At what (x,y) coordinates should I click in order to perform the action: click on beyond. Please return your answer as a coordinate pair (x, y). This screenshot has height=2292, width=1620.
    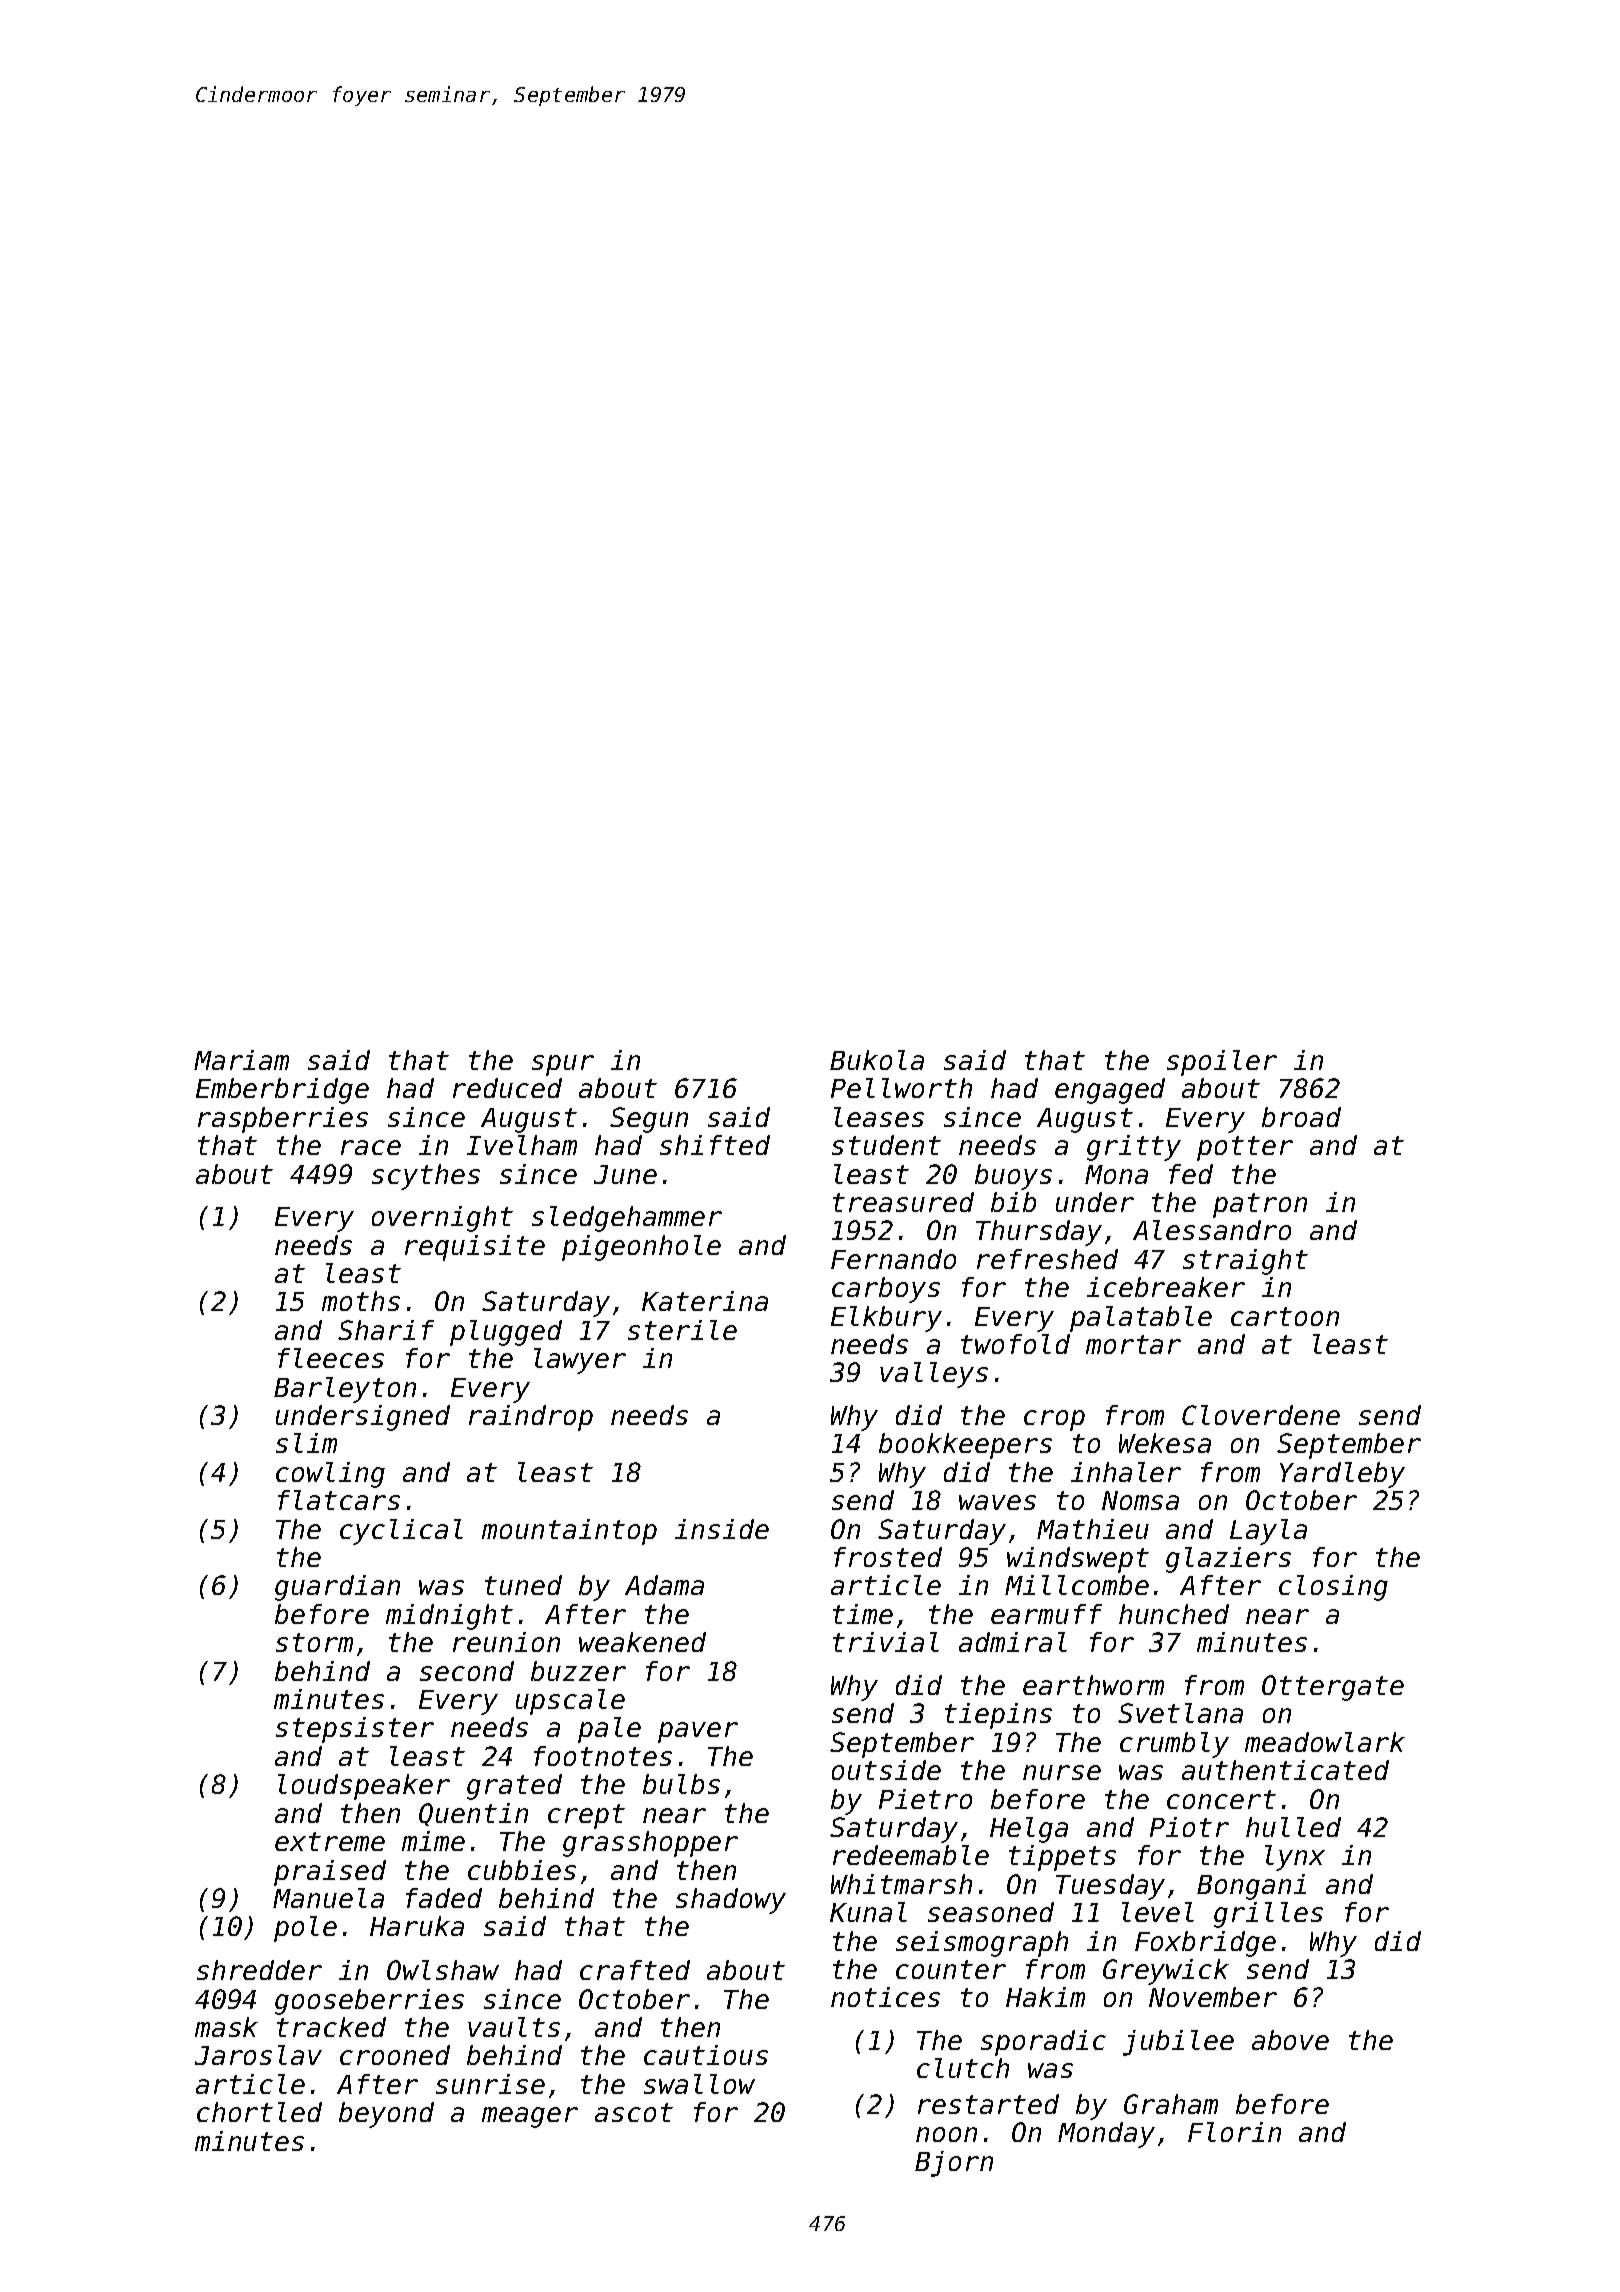
    Looking at the image, I should click on (386, 2115).
